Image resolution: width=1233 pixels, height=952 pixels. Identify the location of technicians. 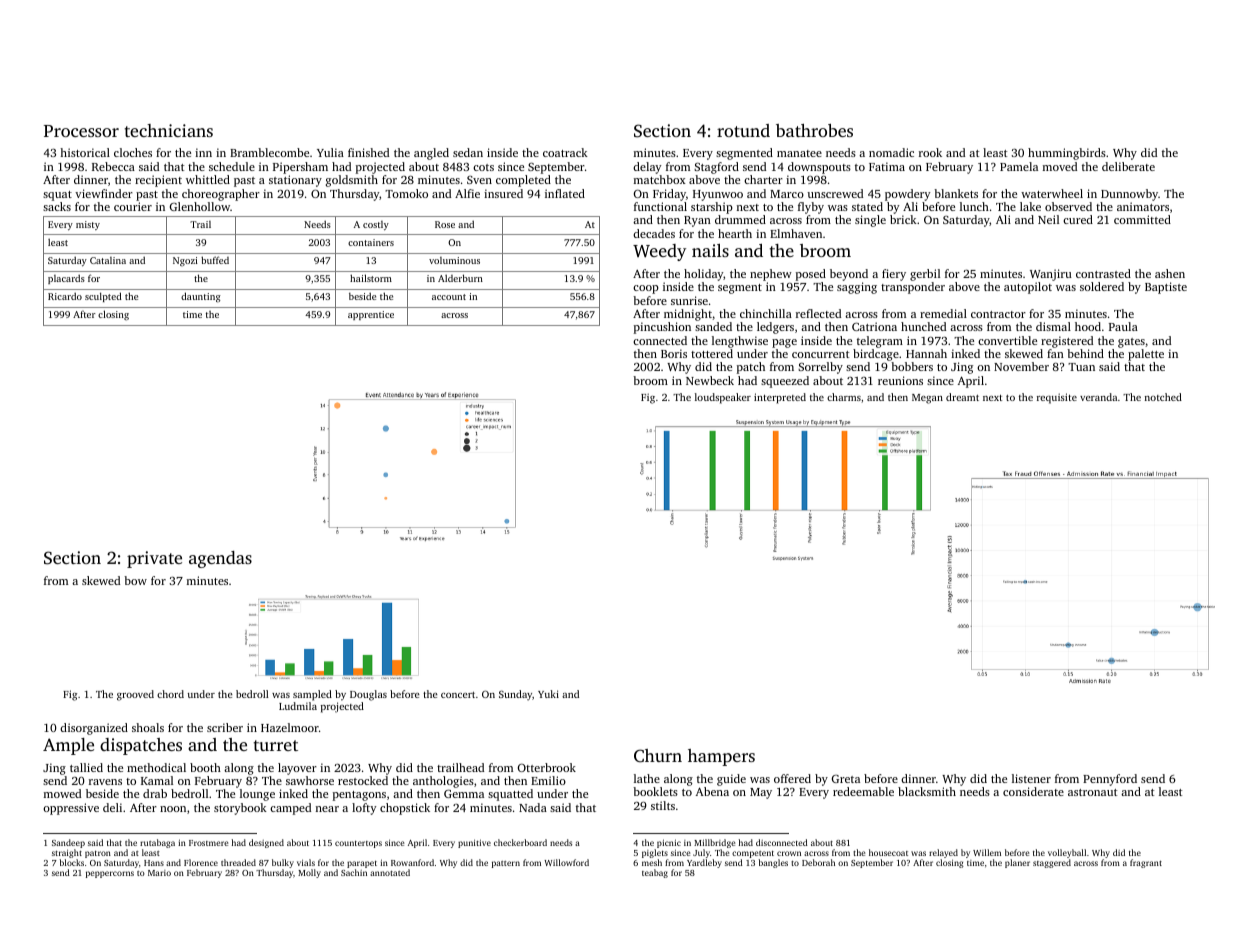
(169, 130).
